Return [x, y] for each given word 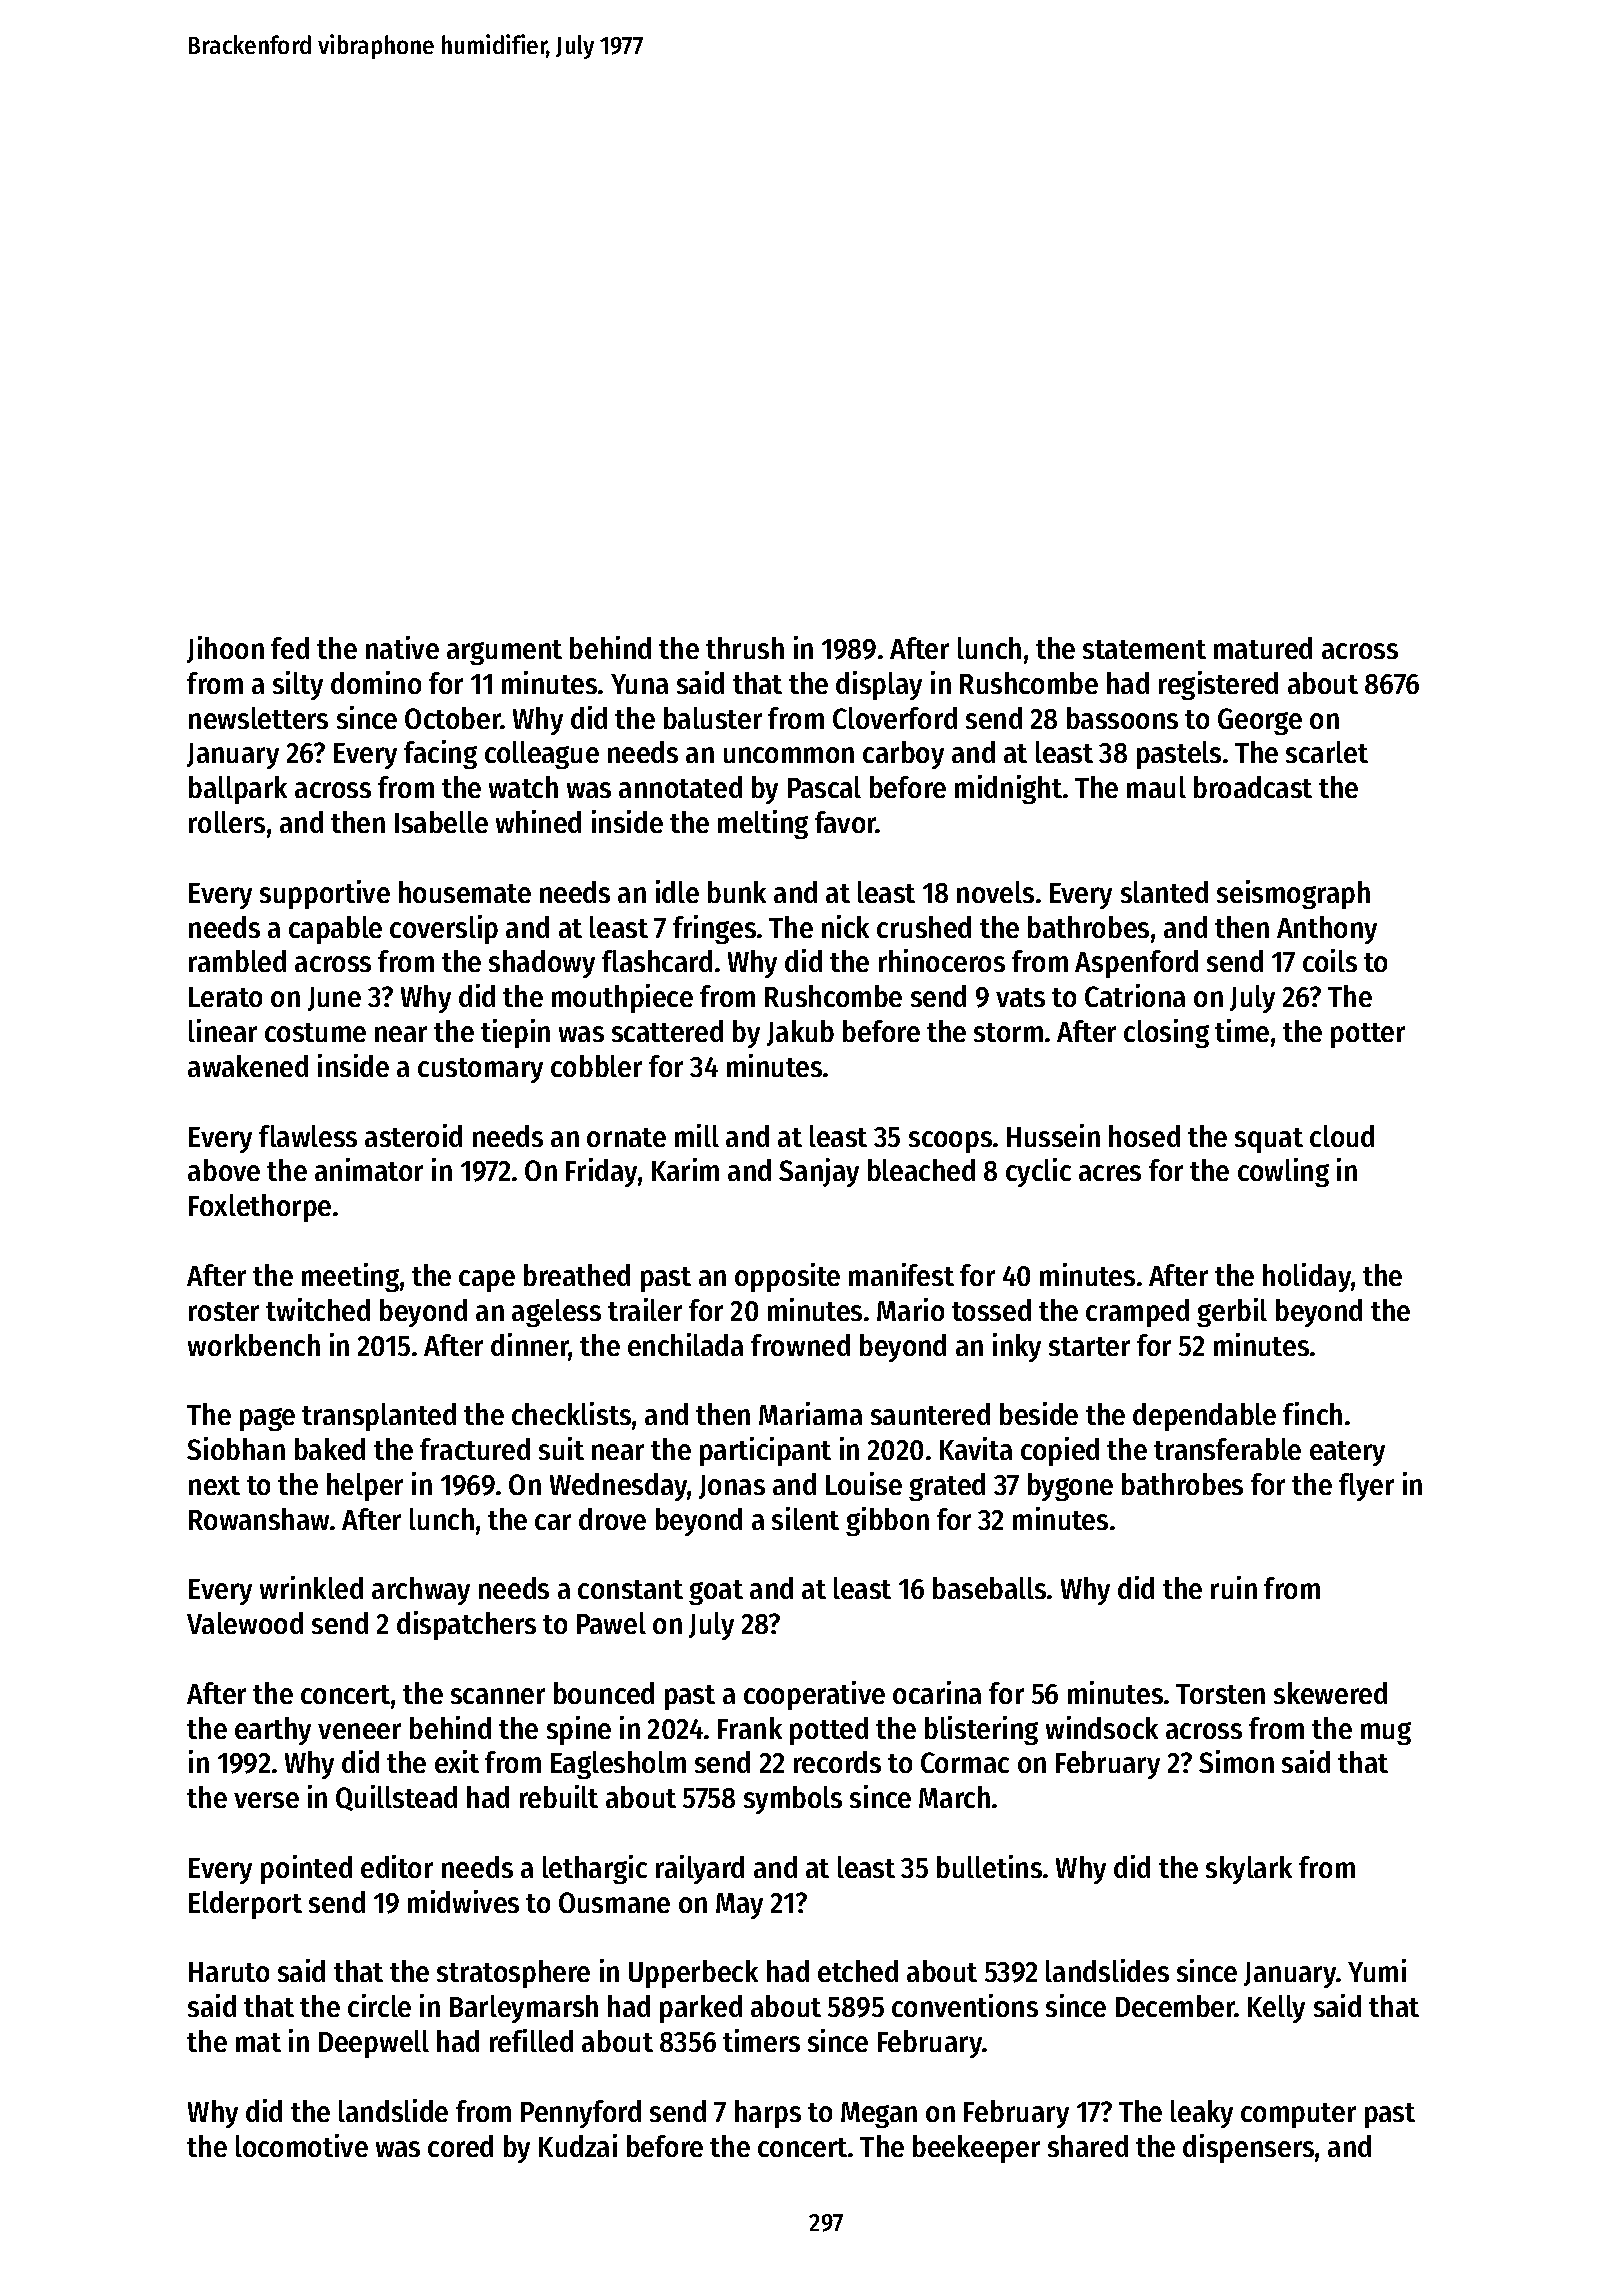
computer [1298, 2115]
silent [805, 1518]
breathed [577, 1275]
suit [561, 1448]
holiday [1307, 1277]
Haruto [229, 1972]
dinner [530, 1346]
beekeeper [976, 2149]
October [453, 718]
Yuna [639, 684]
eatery [1347, 1453]
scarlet [1327, 752]
